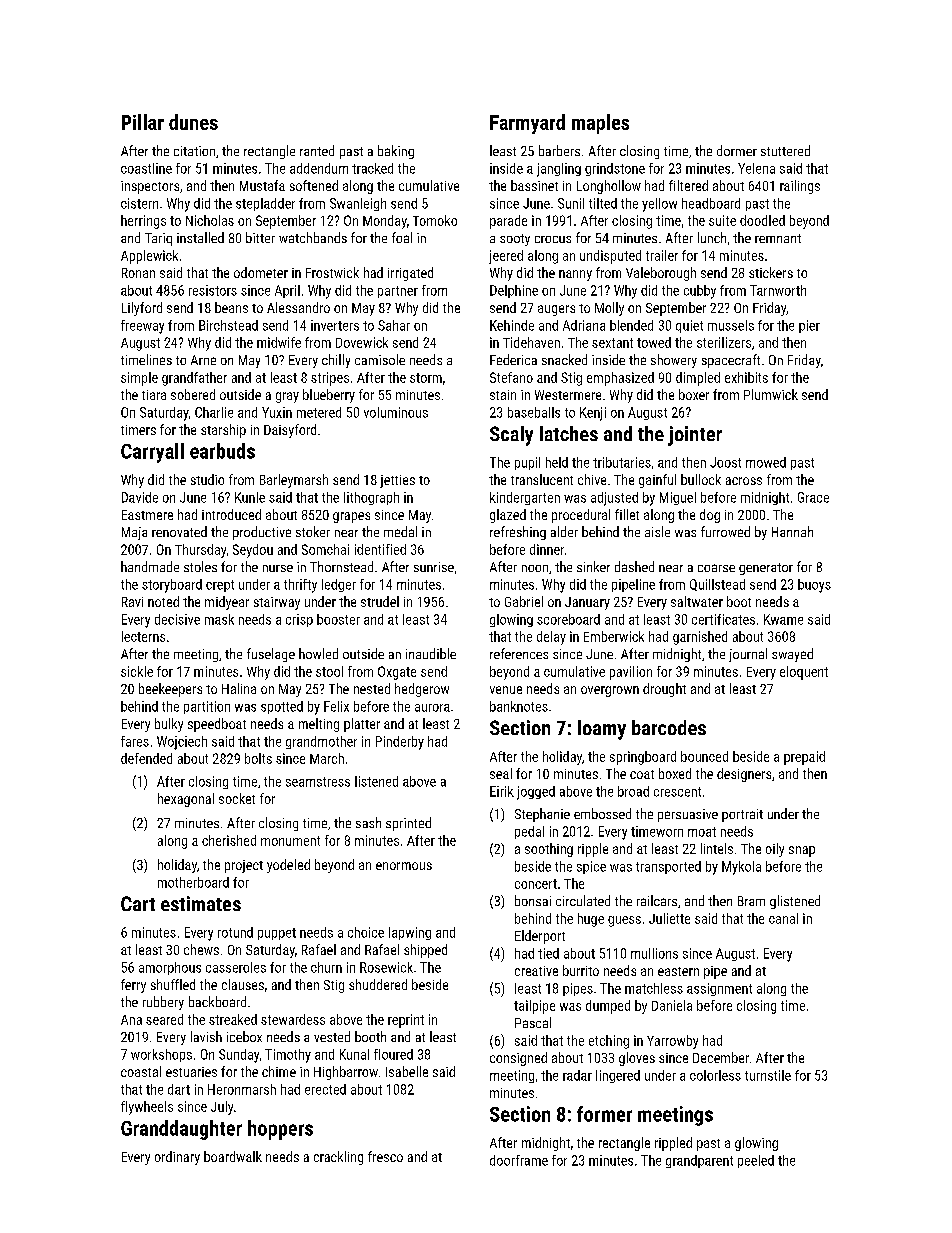 This screenshot has width=952, height=1233. Describe the element at coordinates (527, 124) in the screenshot. I see `Farmyard` at that location.
